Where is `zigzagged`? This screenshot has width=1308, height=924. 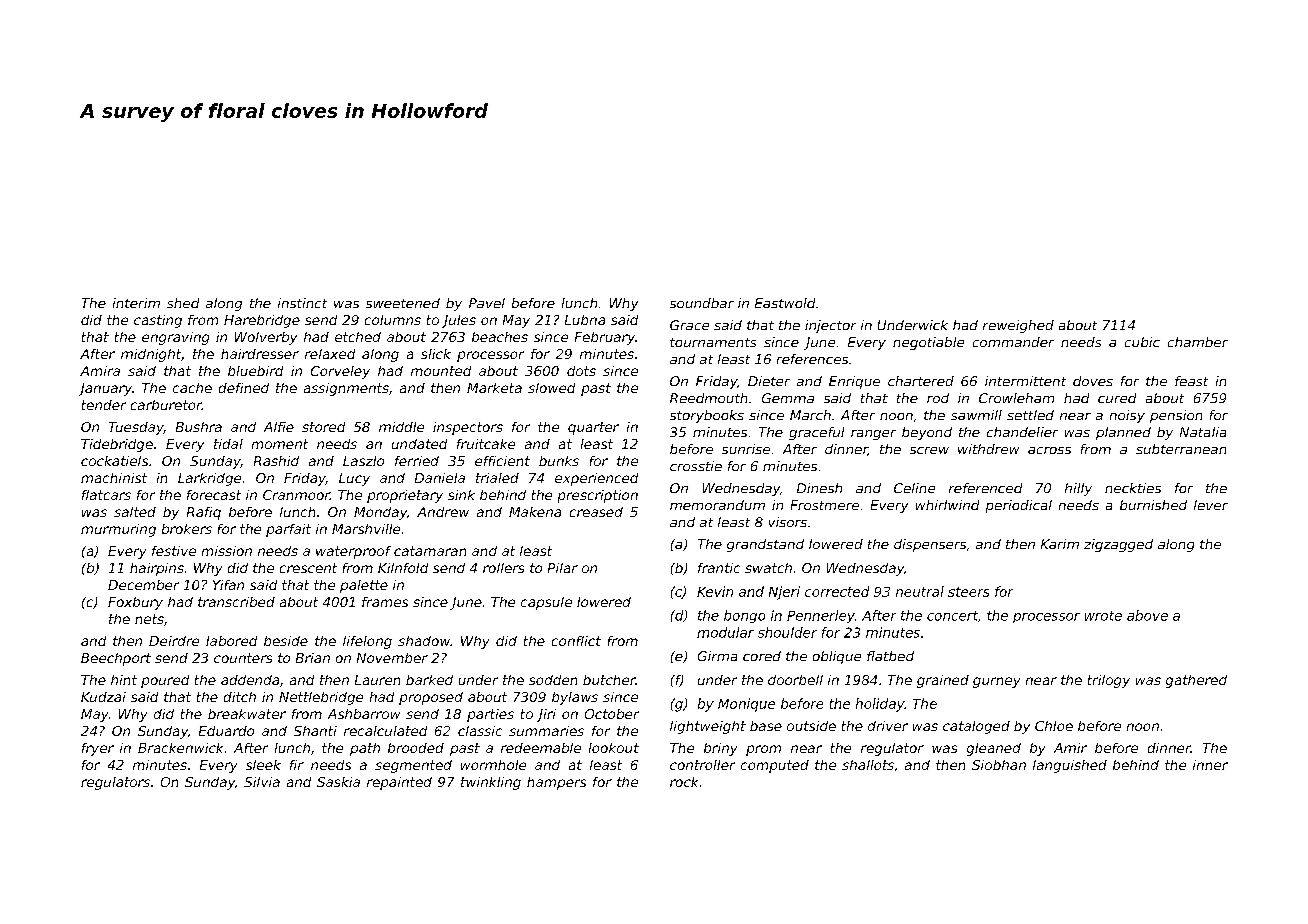
zigzagged is located at coordinates (1118, 545).
